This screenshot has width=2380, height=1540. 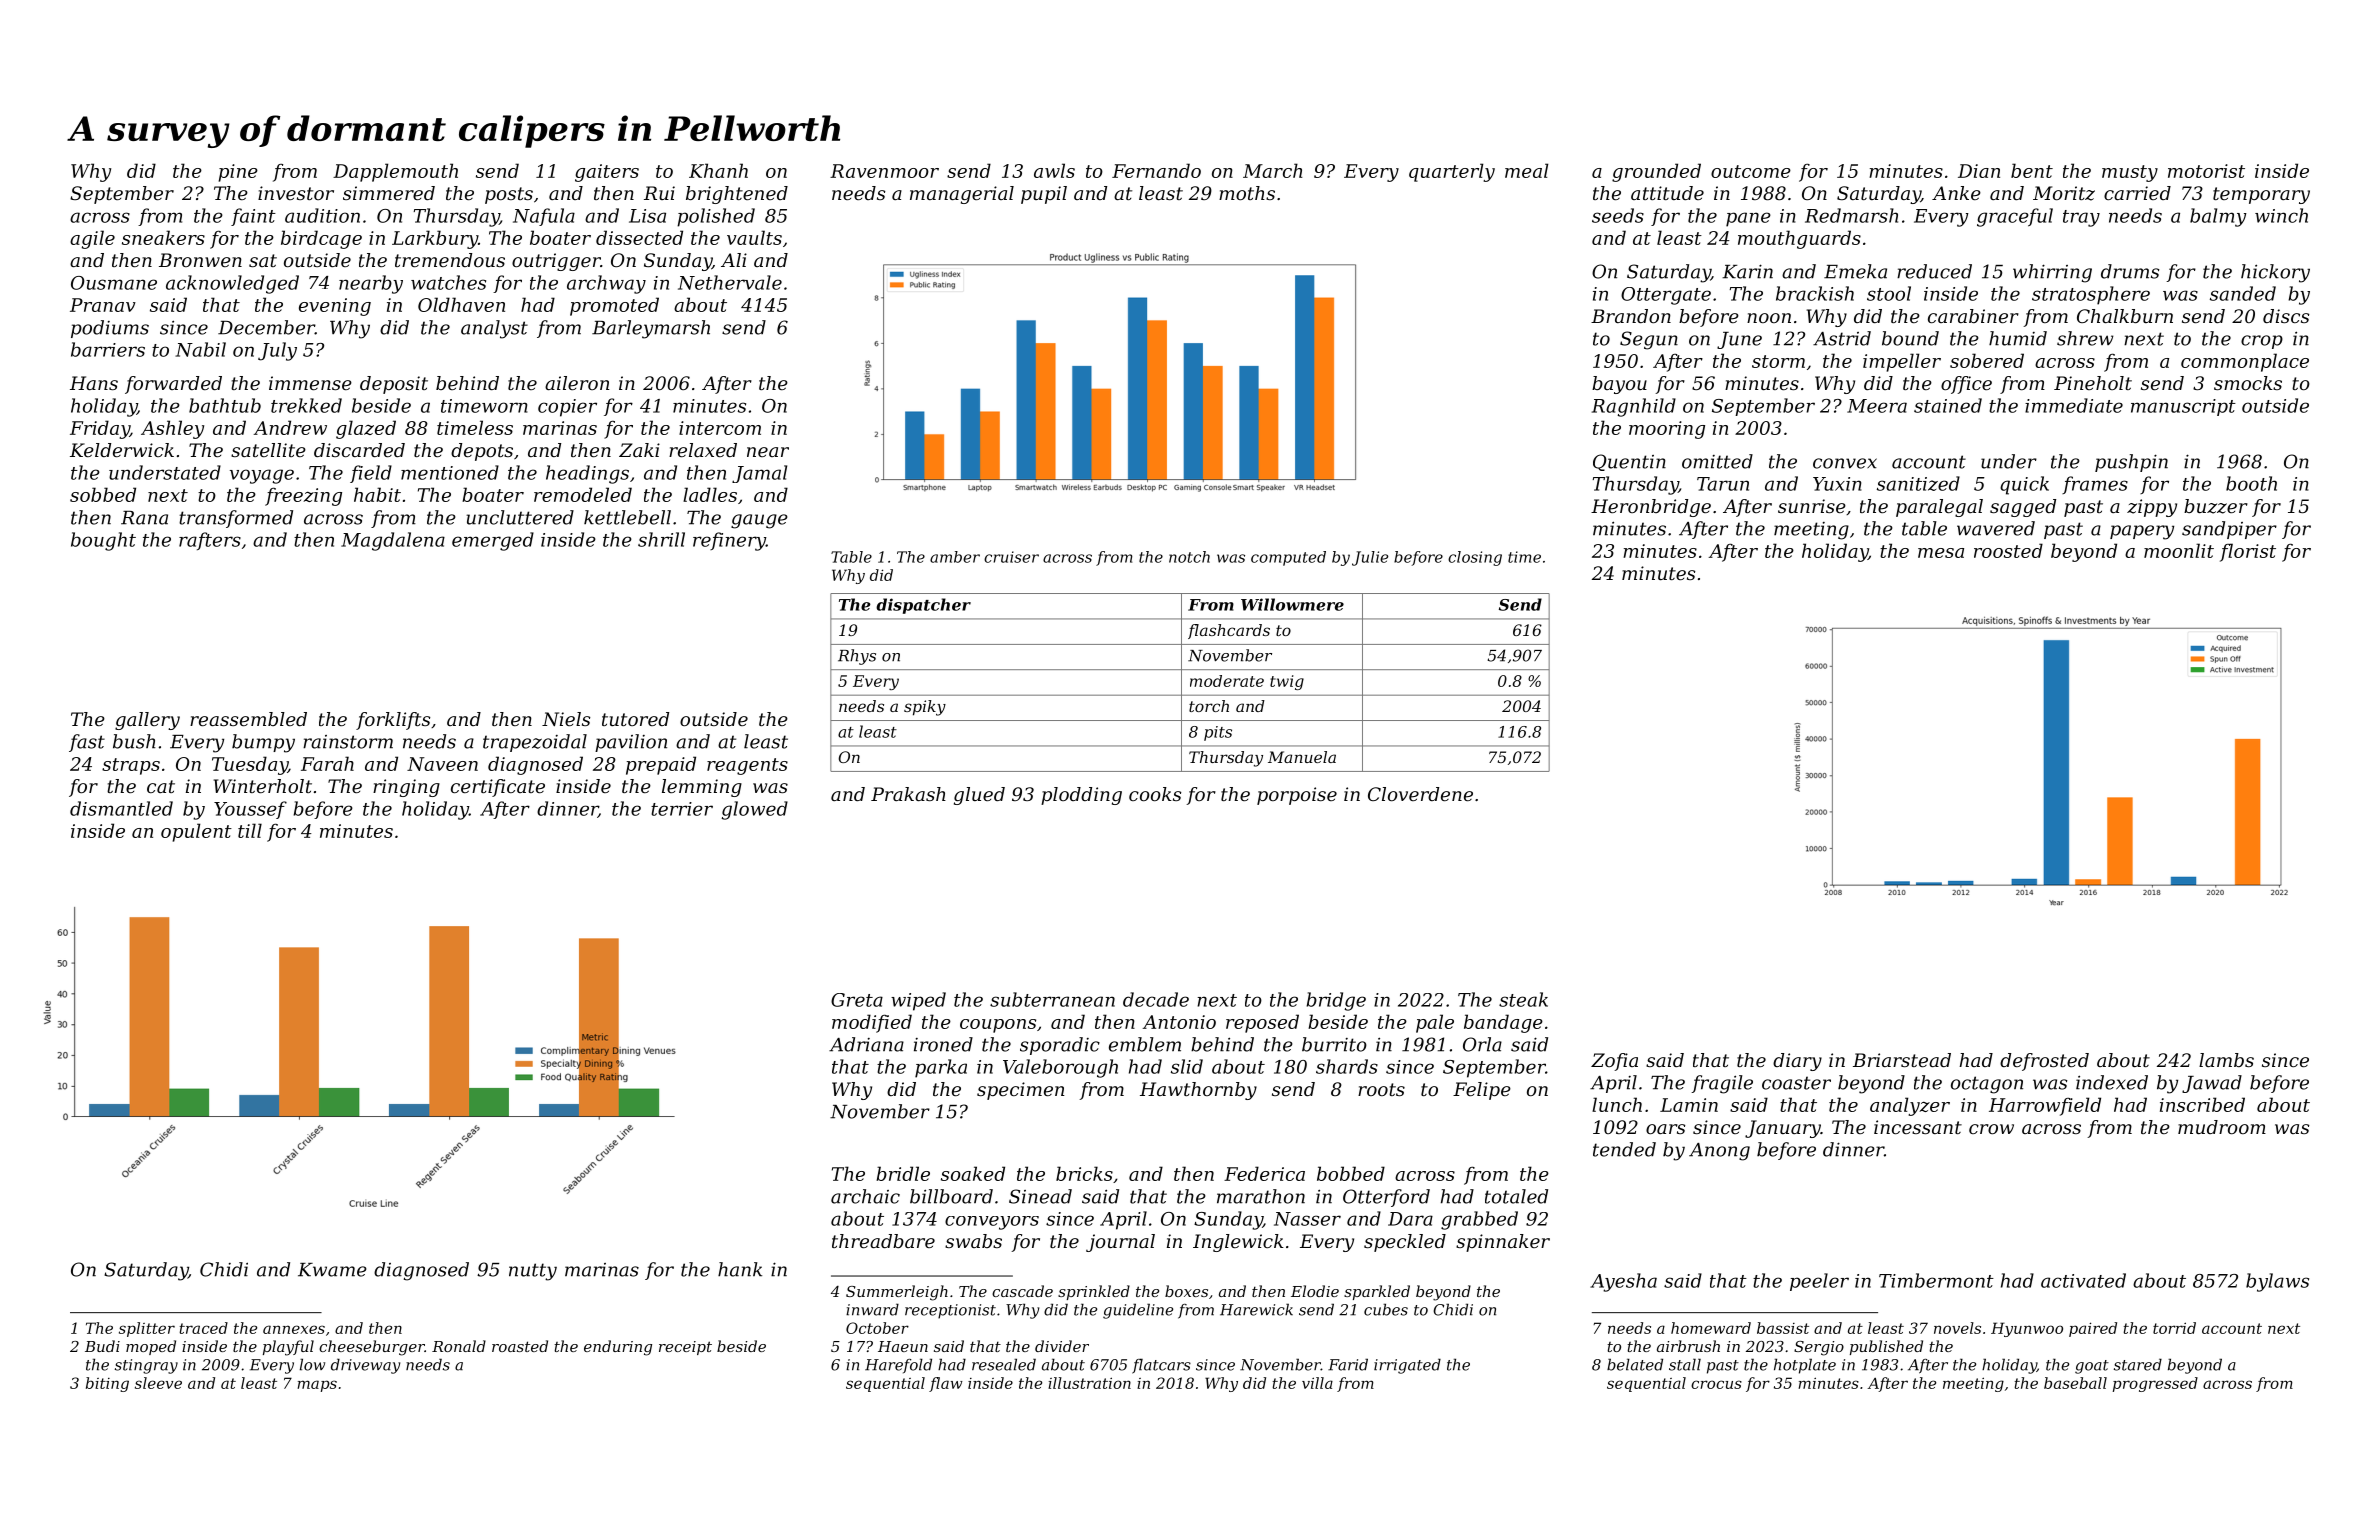 What do you see at coordinates (332, 1270) in the screenshot?
I see `Kwame` at bounding box center [332, 1270].
